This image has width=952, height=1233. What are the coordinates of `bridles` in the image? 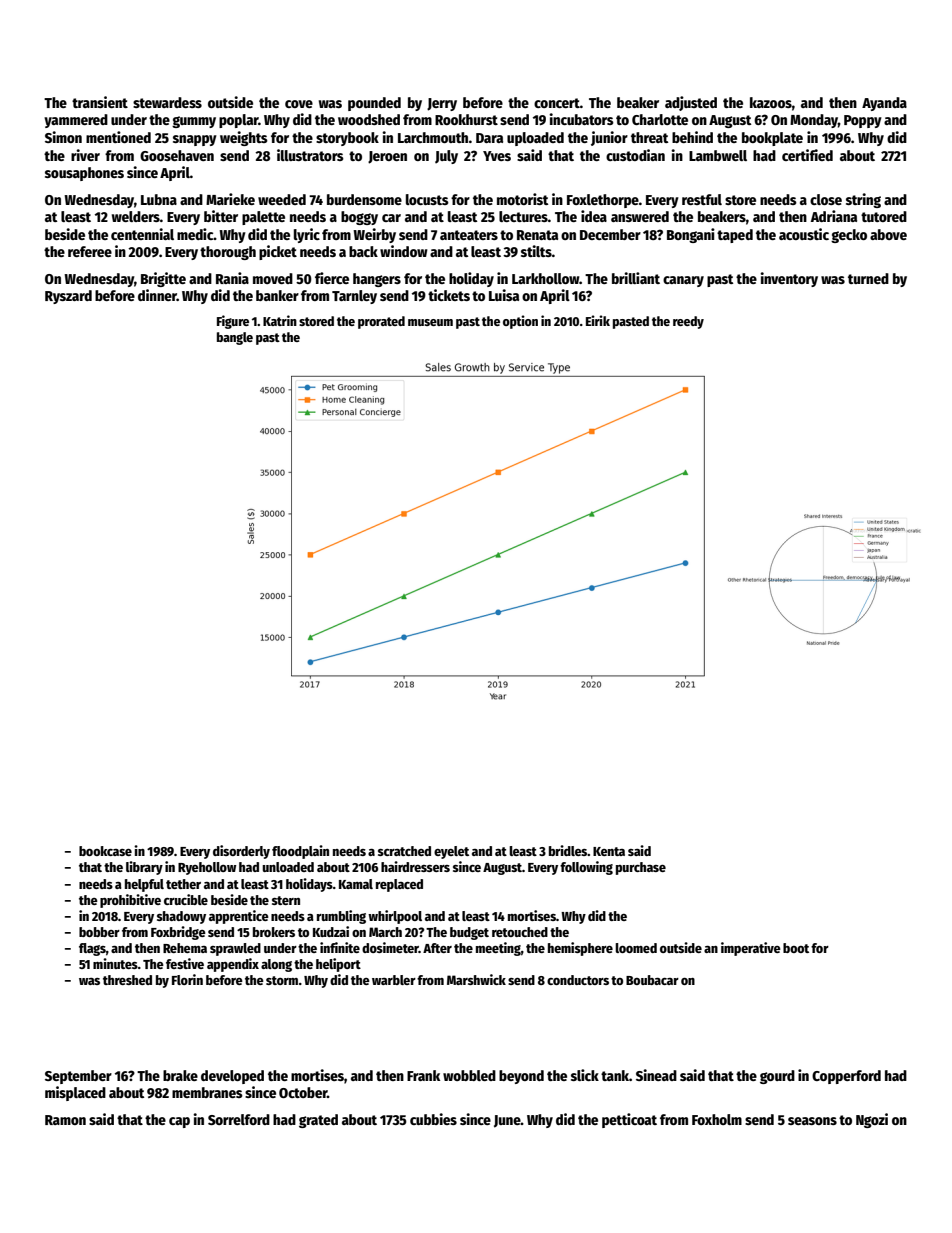 It's located at (568, 850).
